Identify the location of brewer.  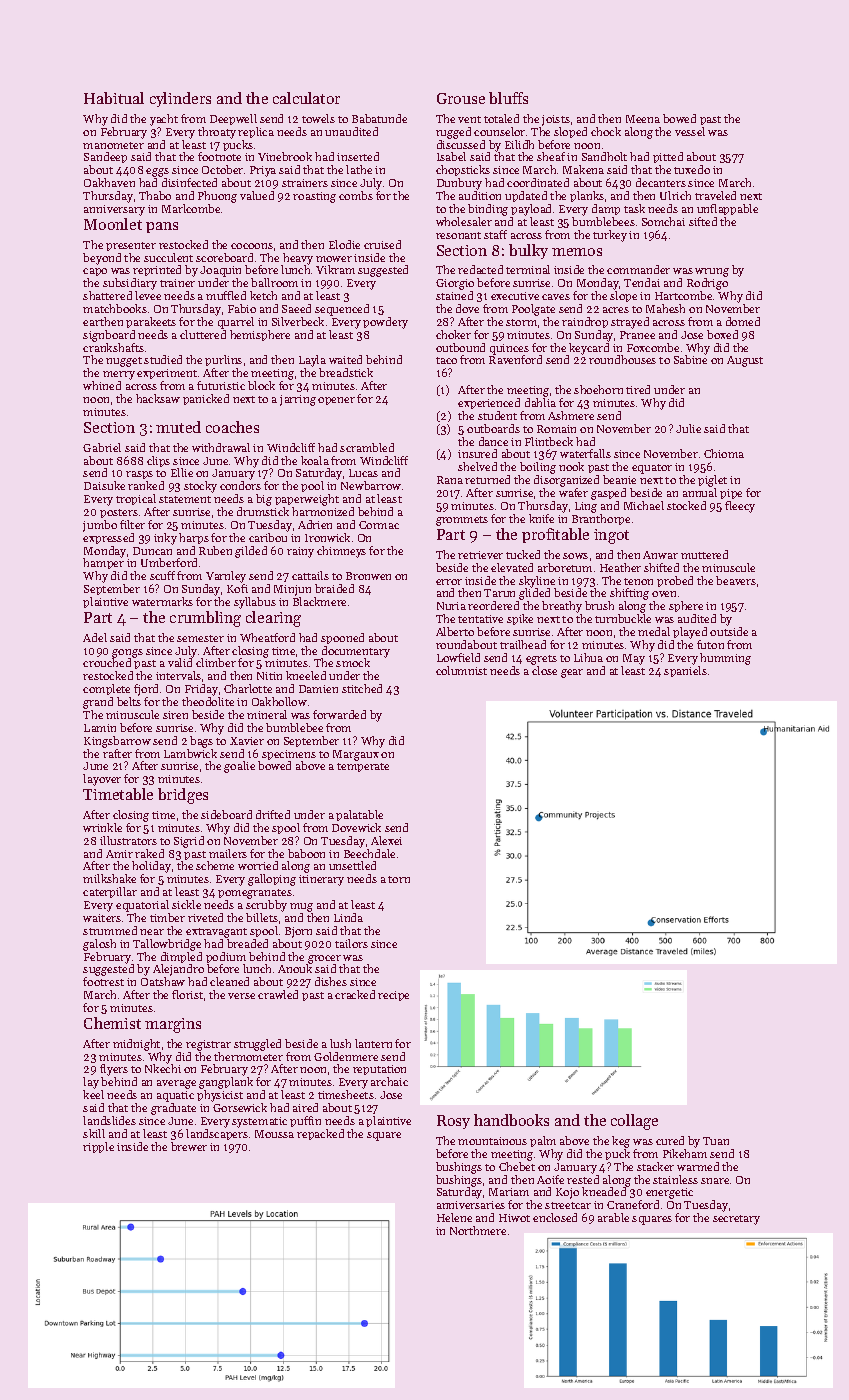
(189, 1146).
